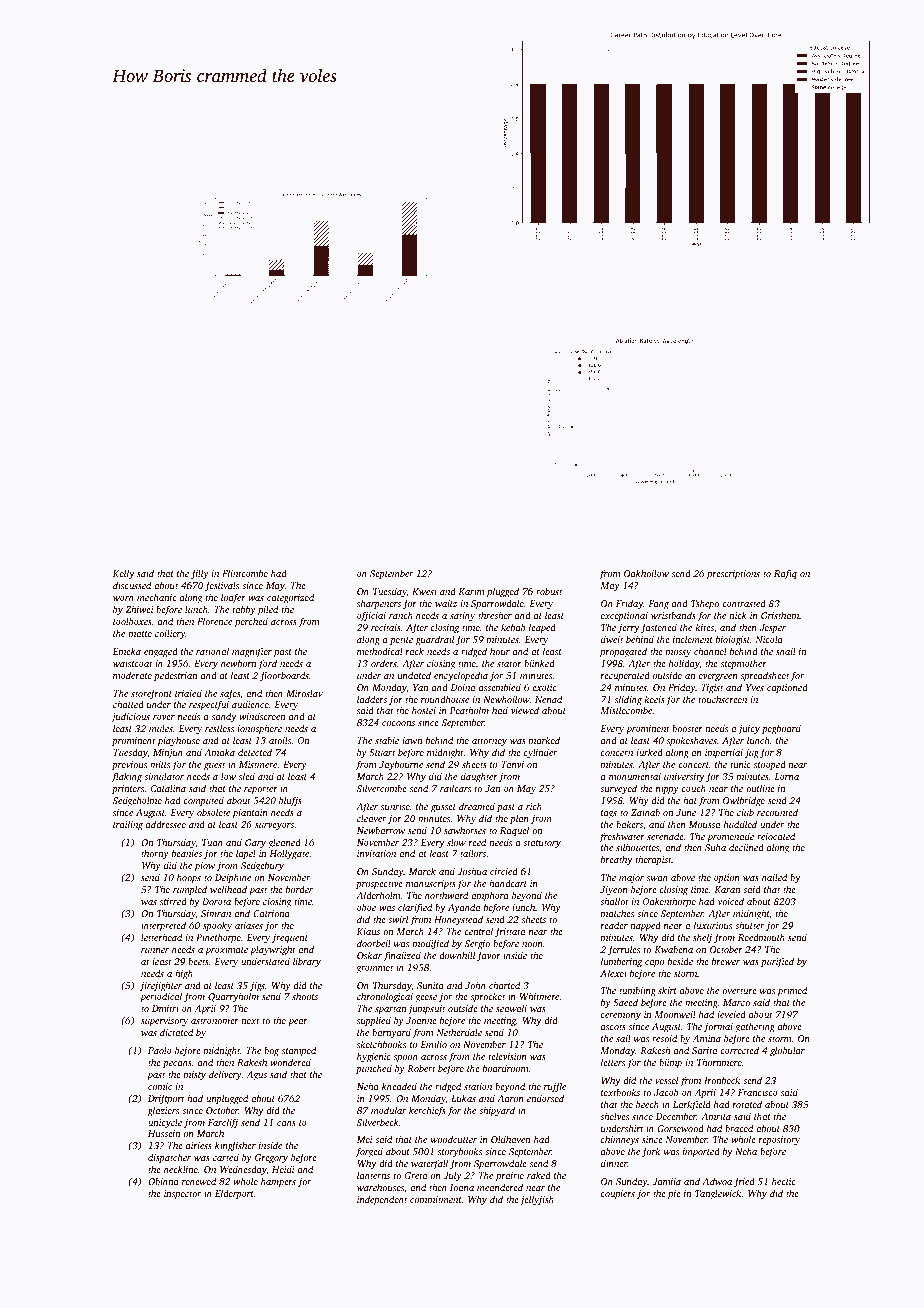 The width and height of the image is (924, 1308). Describe the element at coordinates (181, 1169) in the image. I see `neckline` at that location.
